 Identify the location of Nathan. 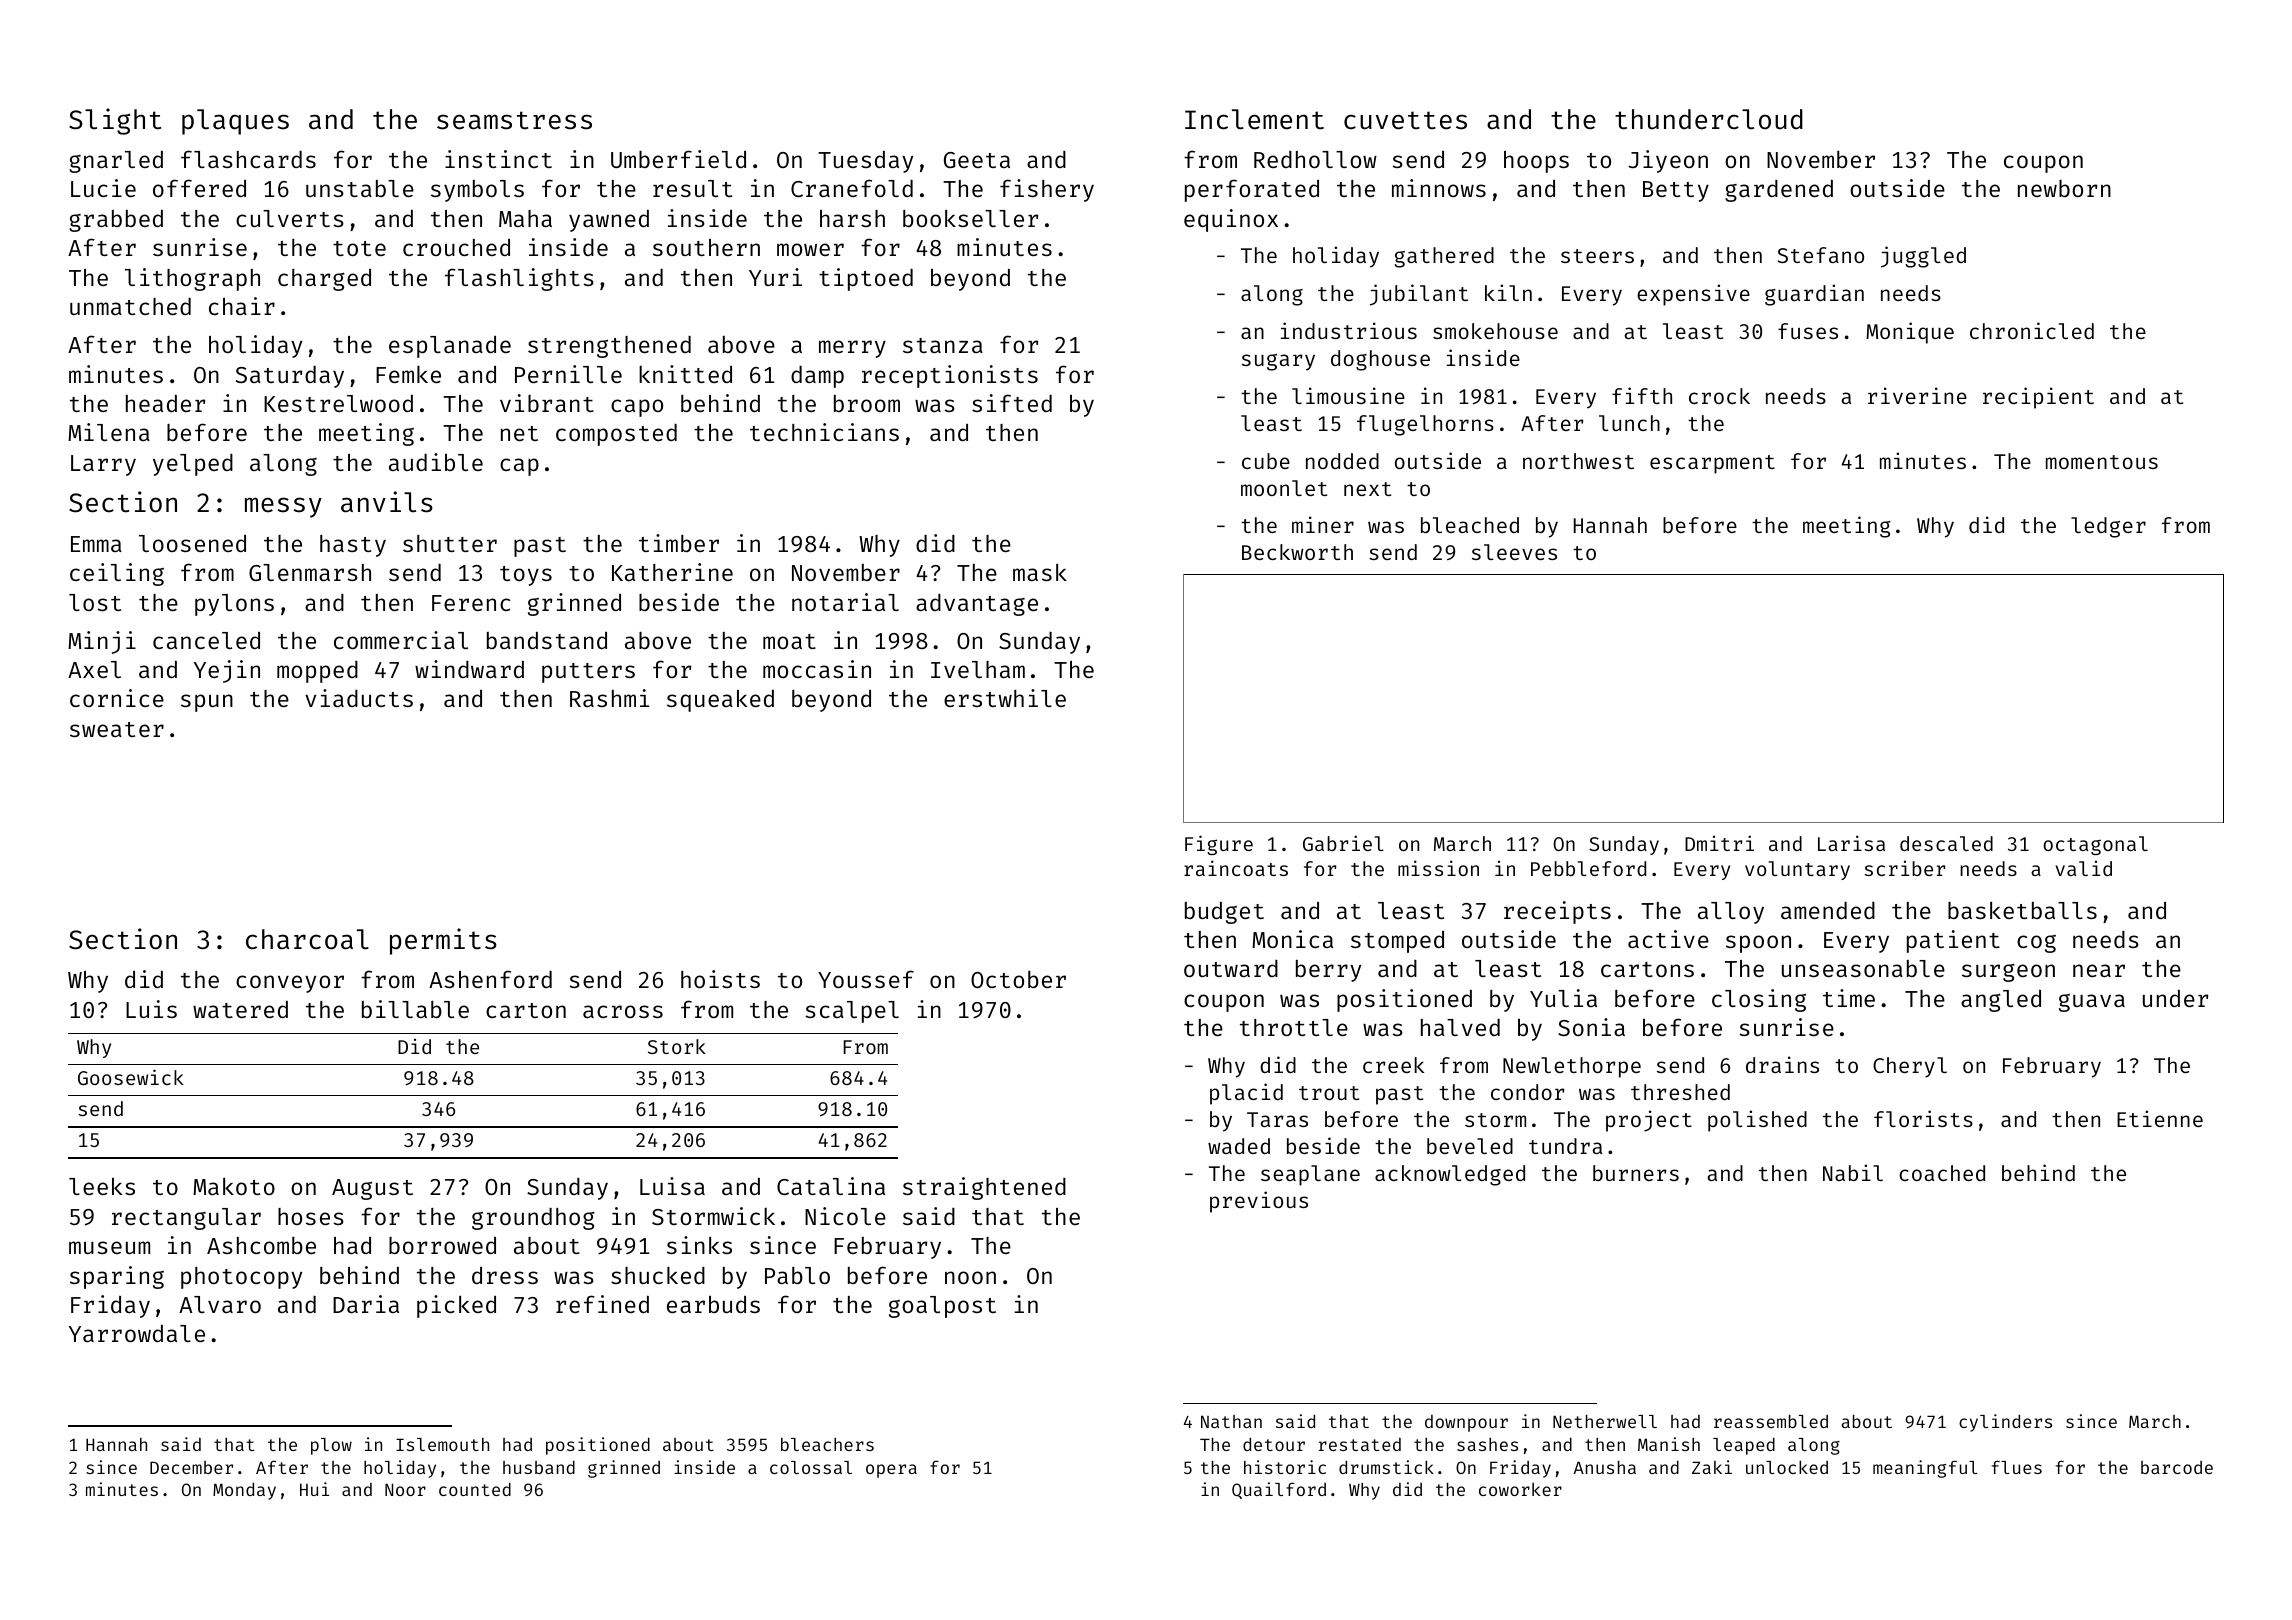
(1231, 1421).
